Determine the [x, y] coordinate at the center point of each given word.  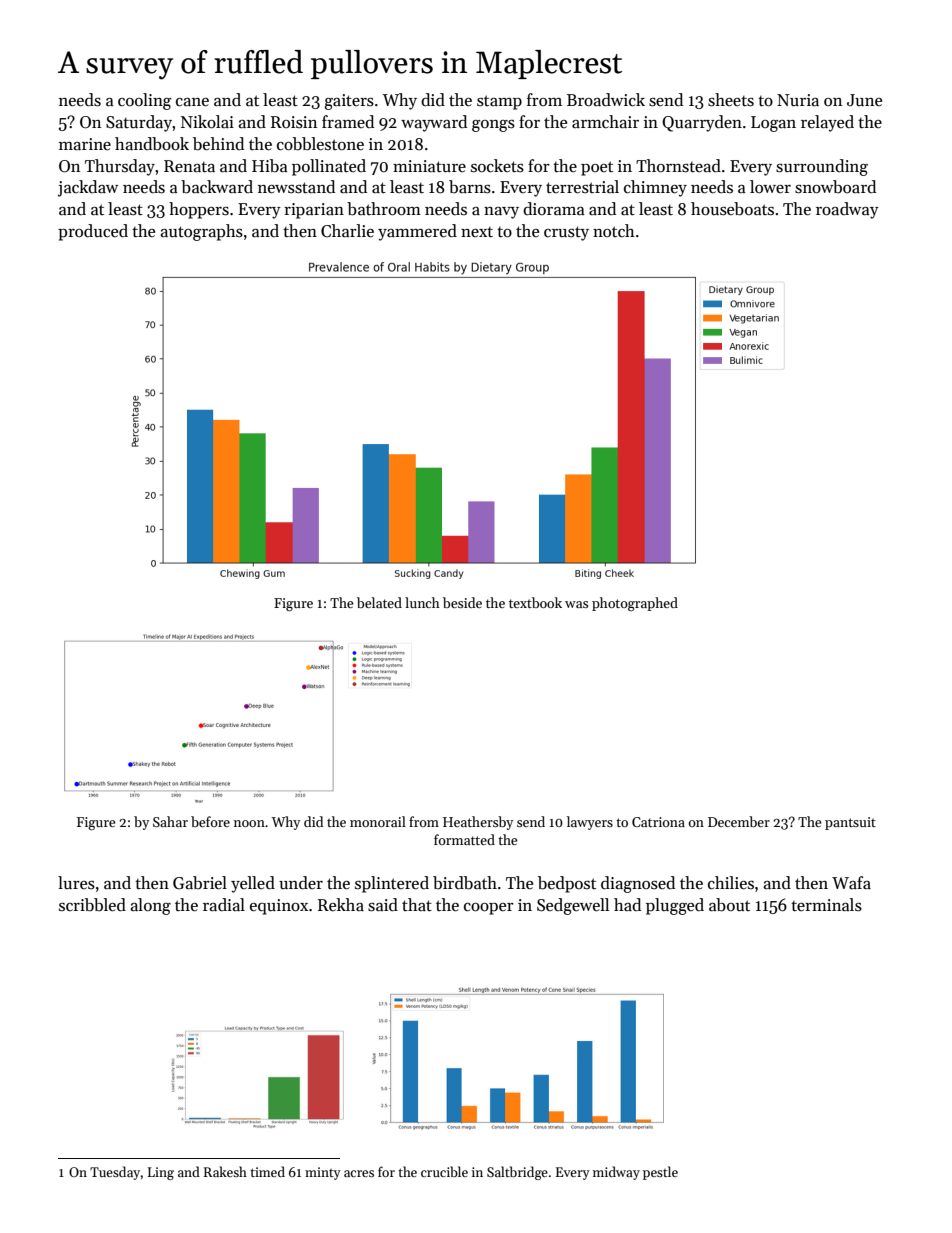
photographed [635, 604]
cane [192, 102]
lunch [422, 602]
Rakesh [225, 1171]
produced [93, 232]
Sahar [170, 821]
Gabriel [200, 883]
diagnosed [638, 884]
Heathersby [478, 823]
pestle [660, 1173]
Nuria [798, 100]
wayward [434, 123]
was [576, 604]
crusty [566, 233]
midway [616, 1173]
